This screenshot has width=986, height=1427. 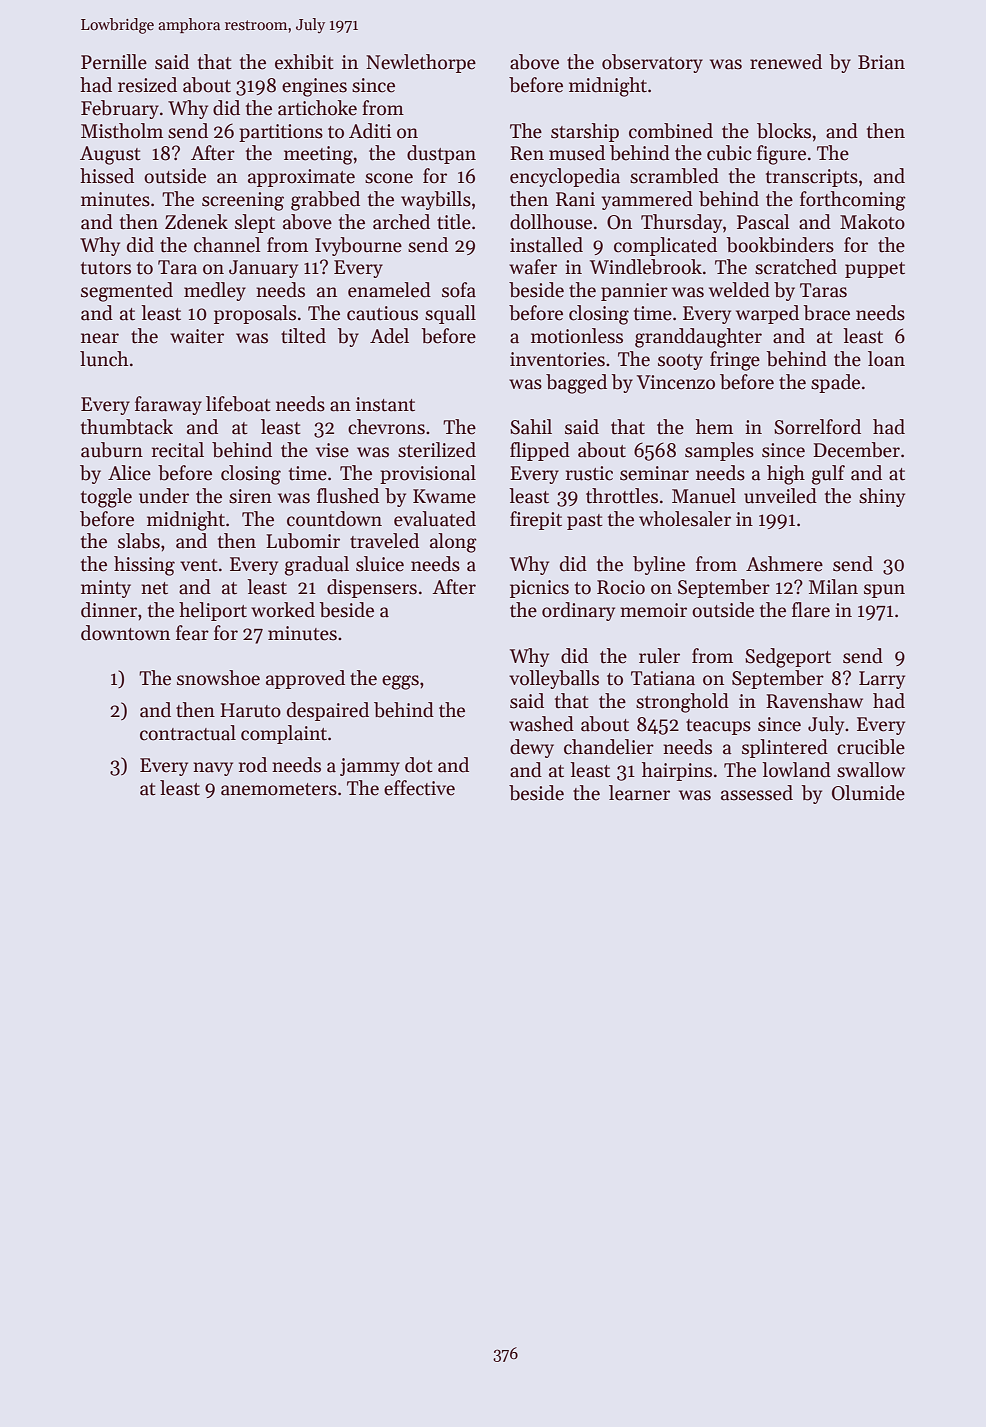 I want to click on contractual, so click(x=188, y=733).
